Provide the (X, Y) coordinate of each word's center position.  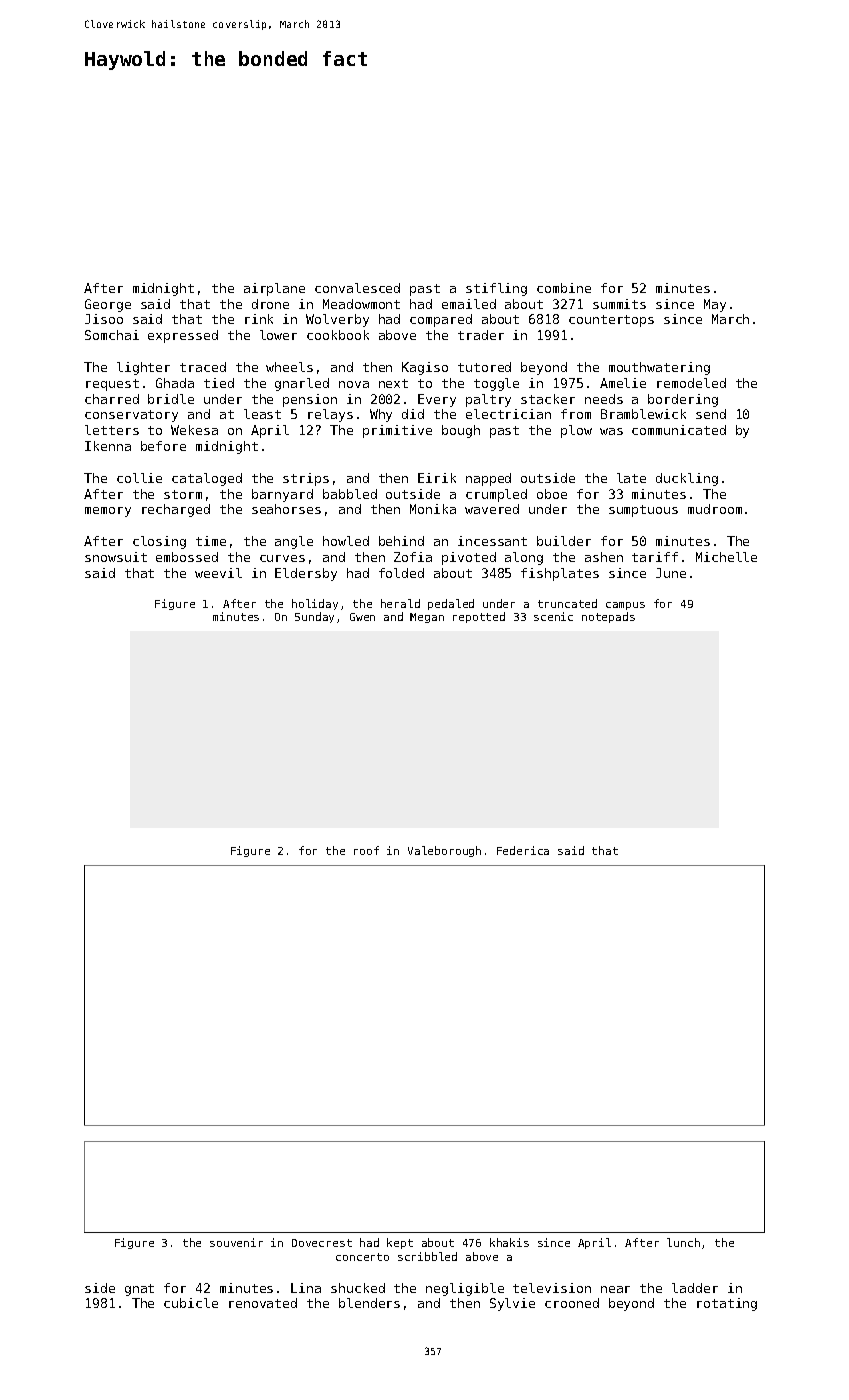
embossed (187, 557)
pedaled (451, 604)
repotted (479, 617)
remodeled (691, 383)
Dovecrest (322, 1243)
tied (219, 383)
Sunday (314, 617)
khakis (509, 1242)
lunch (683, 1242)
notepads (608, 617)
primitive (397, 431)
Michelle (726, 557)
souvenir (236, 1242)
